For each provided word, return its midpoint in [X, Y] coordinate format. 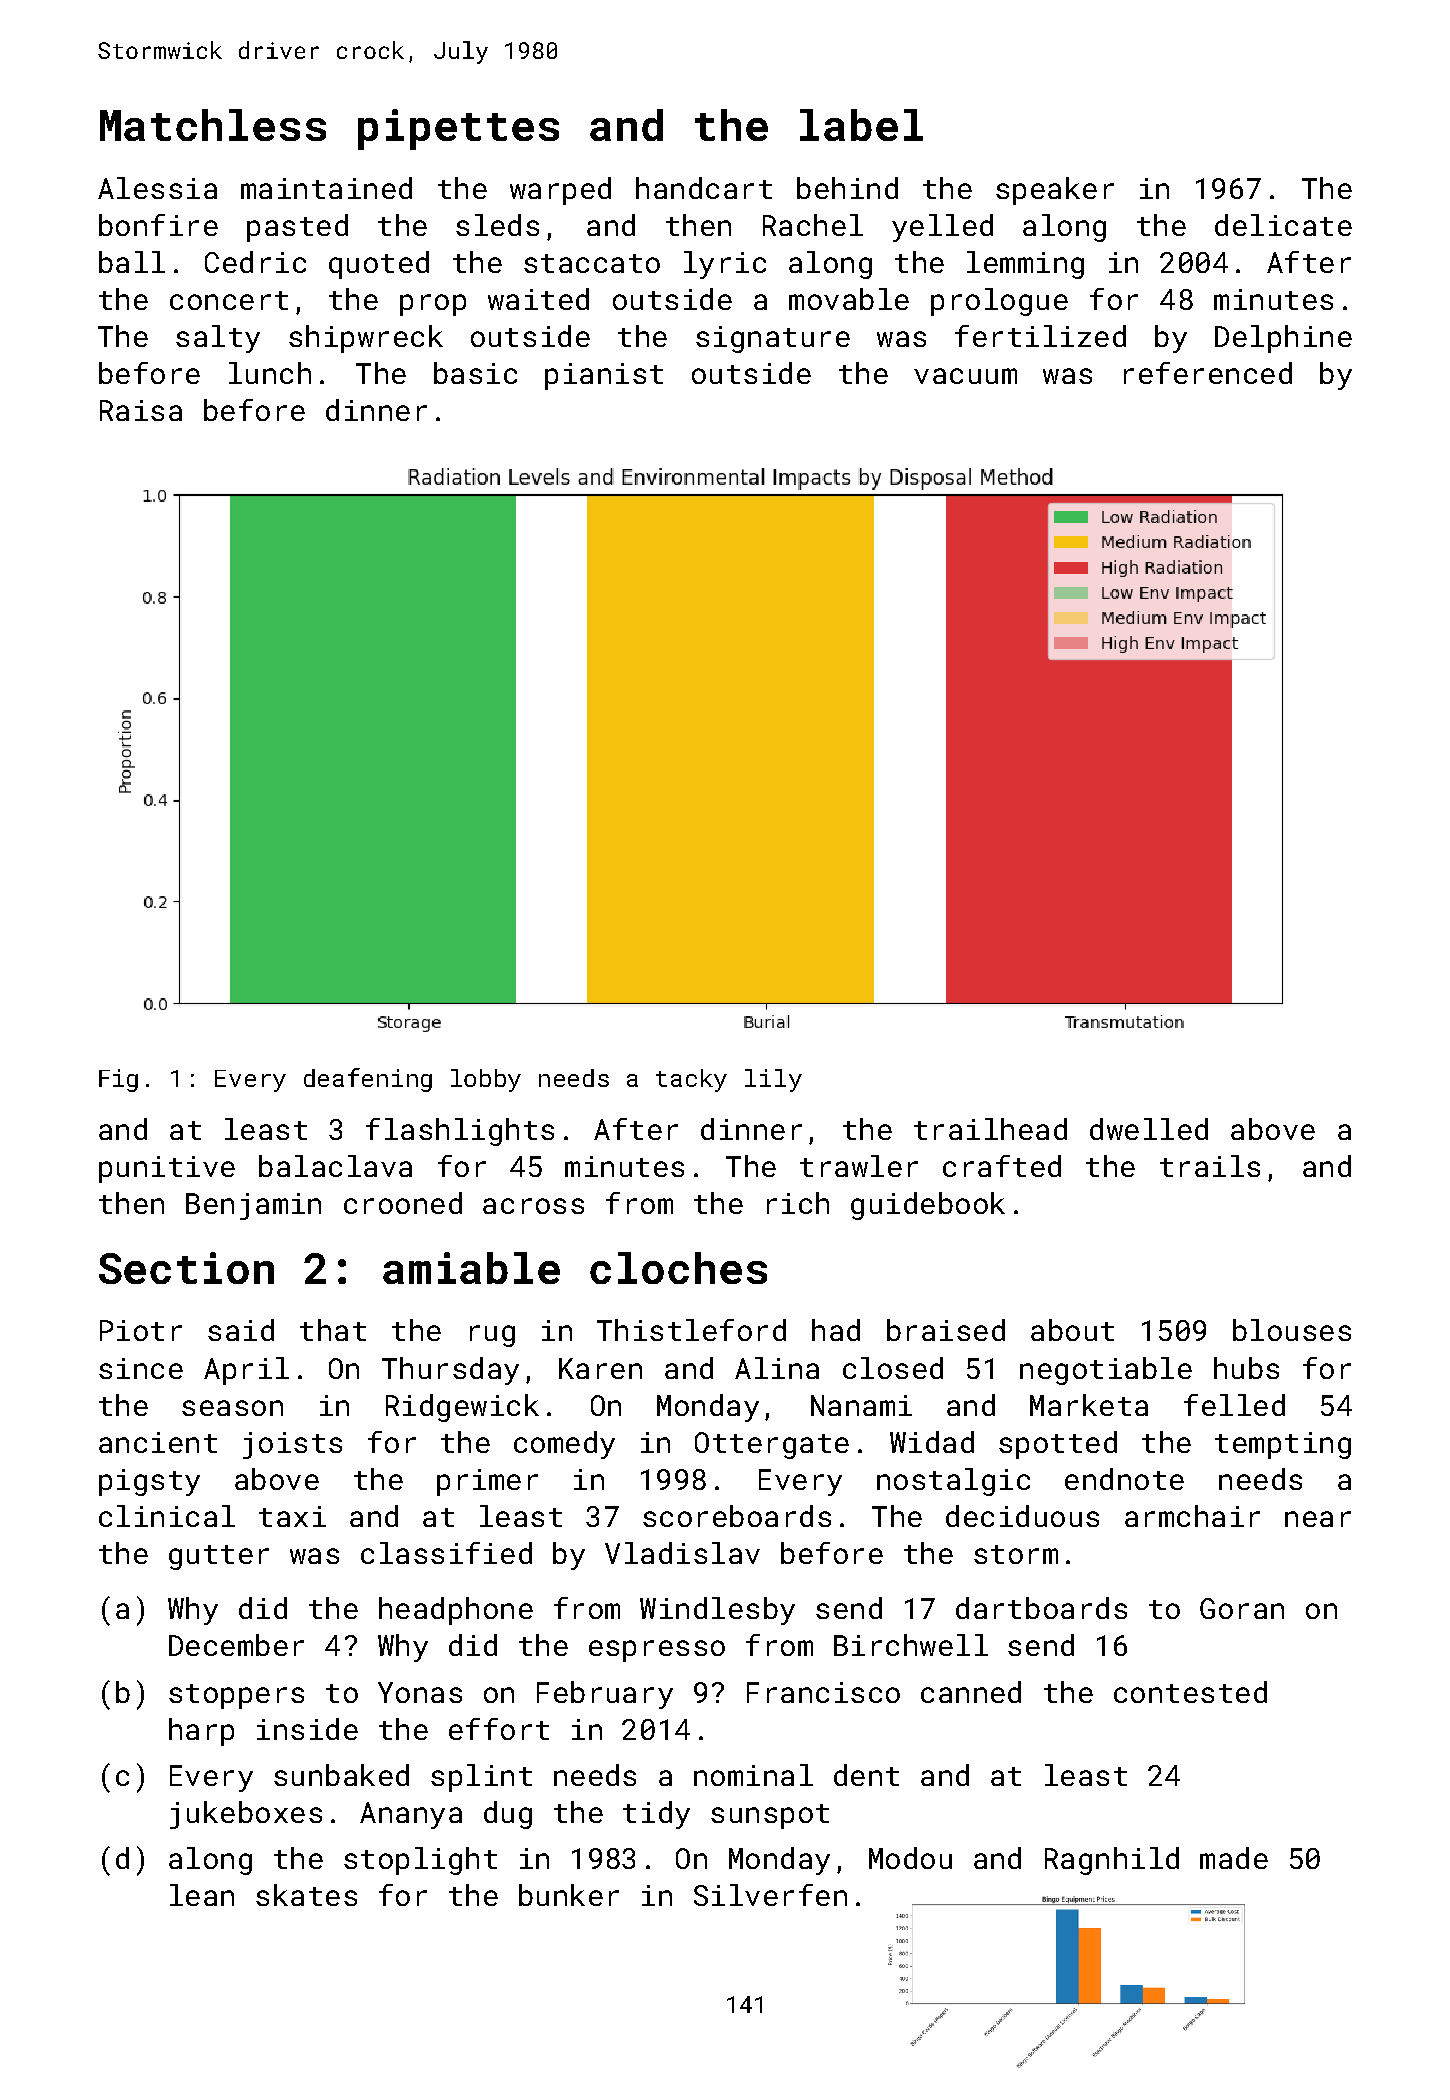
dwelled [1149, 1129]
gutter [219, 1557]
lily [773, 1080]
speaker [1055, 191]
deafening [368, 1080]
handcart [704, 188]
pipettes [458, 129]
